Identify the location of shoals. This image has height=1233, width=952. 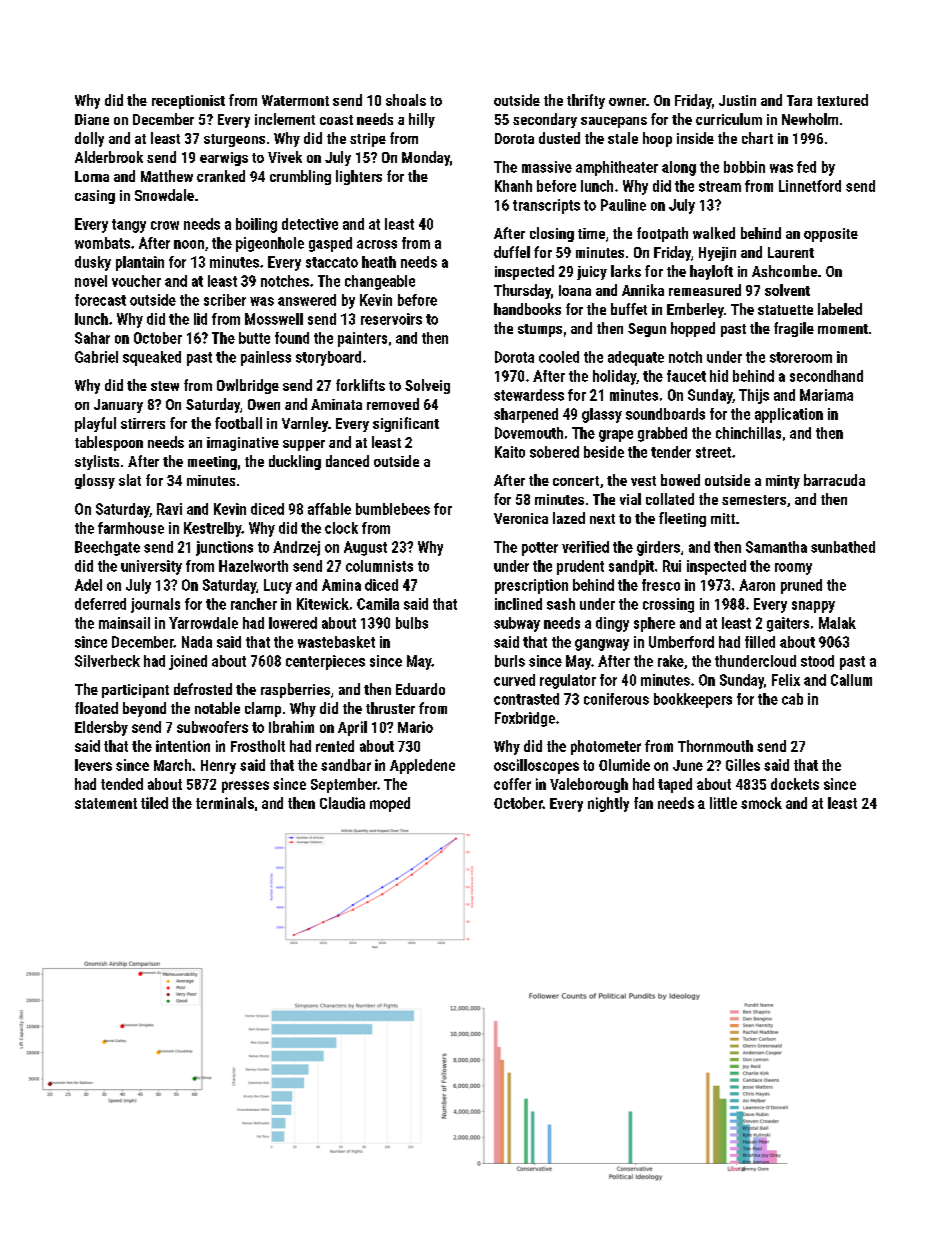
(406, 100).
